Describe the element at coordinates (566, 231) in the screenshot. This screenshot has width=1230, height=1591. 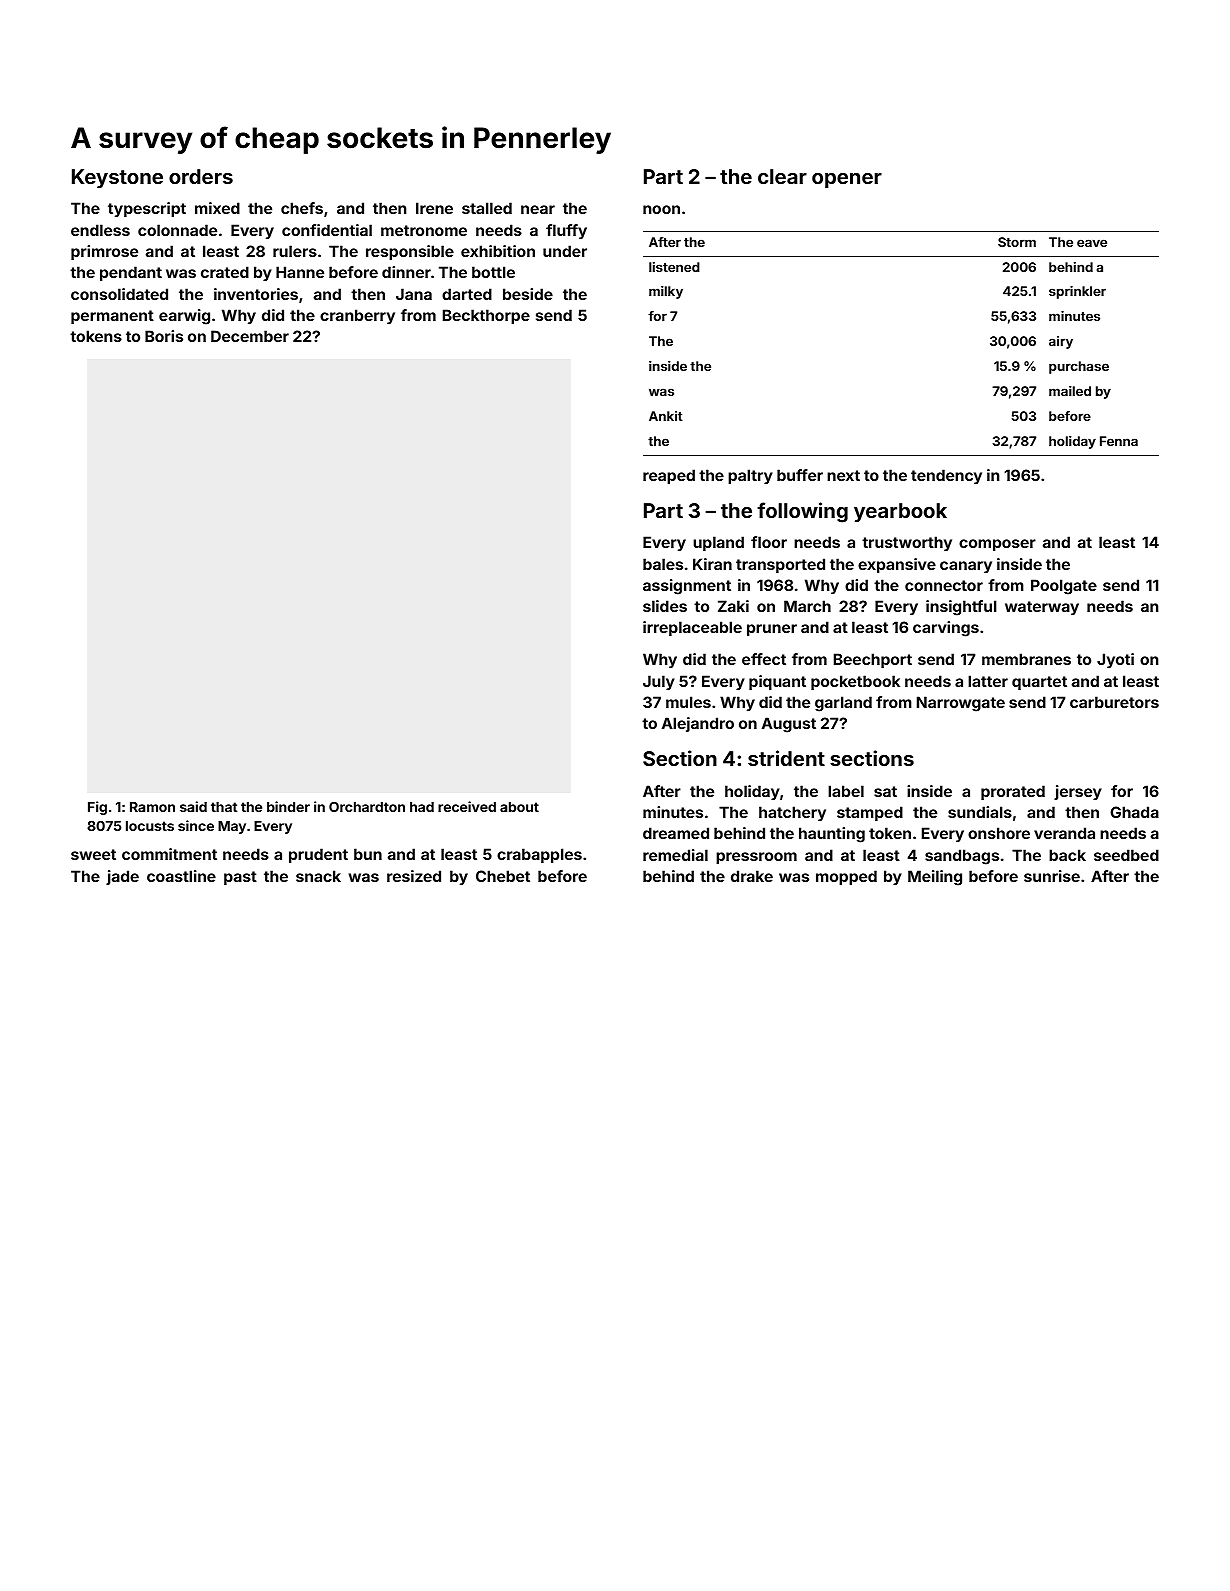
I see `fluffy` at that location.
